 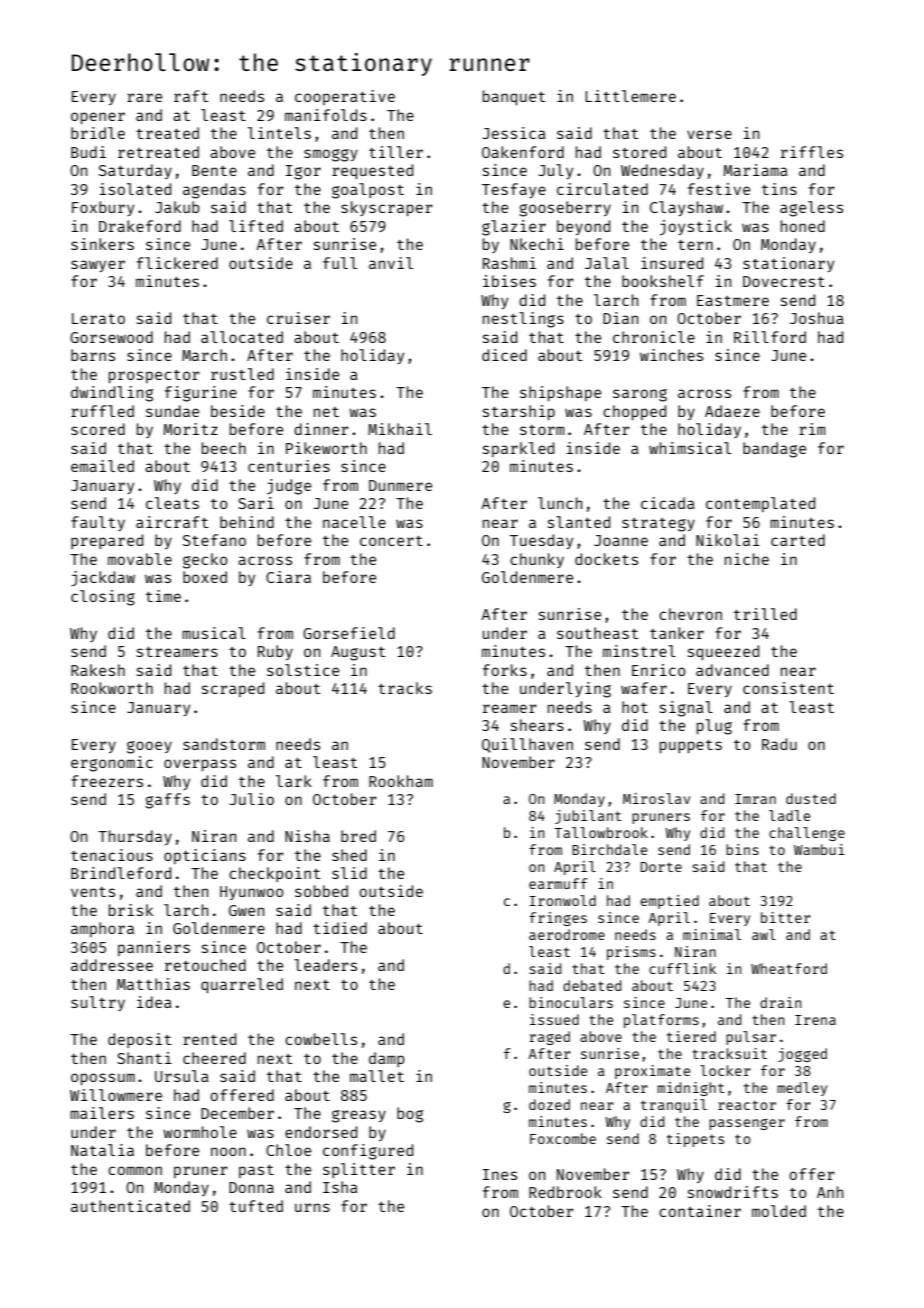 I want to click on Mikhail, so click(x=400, y=429).
